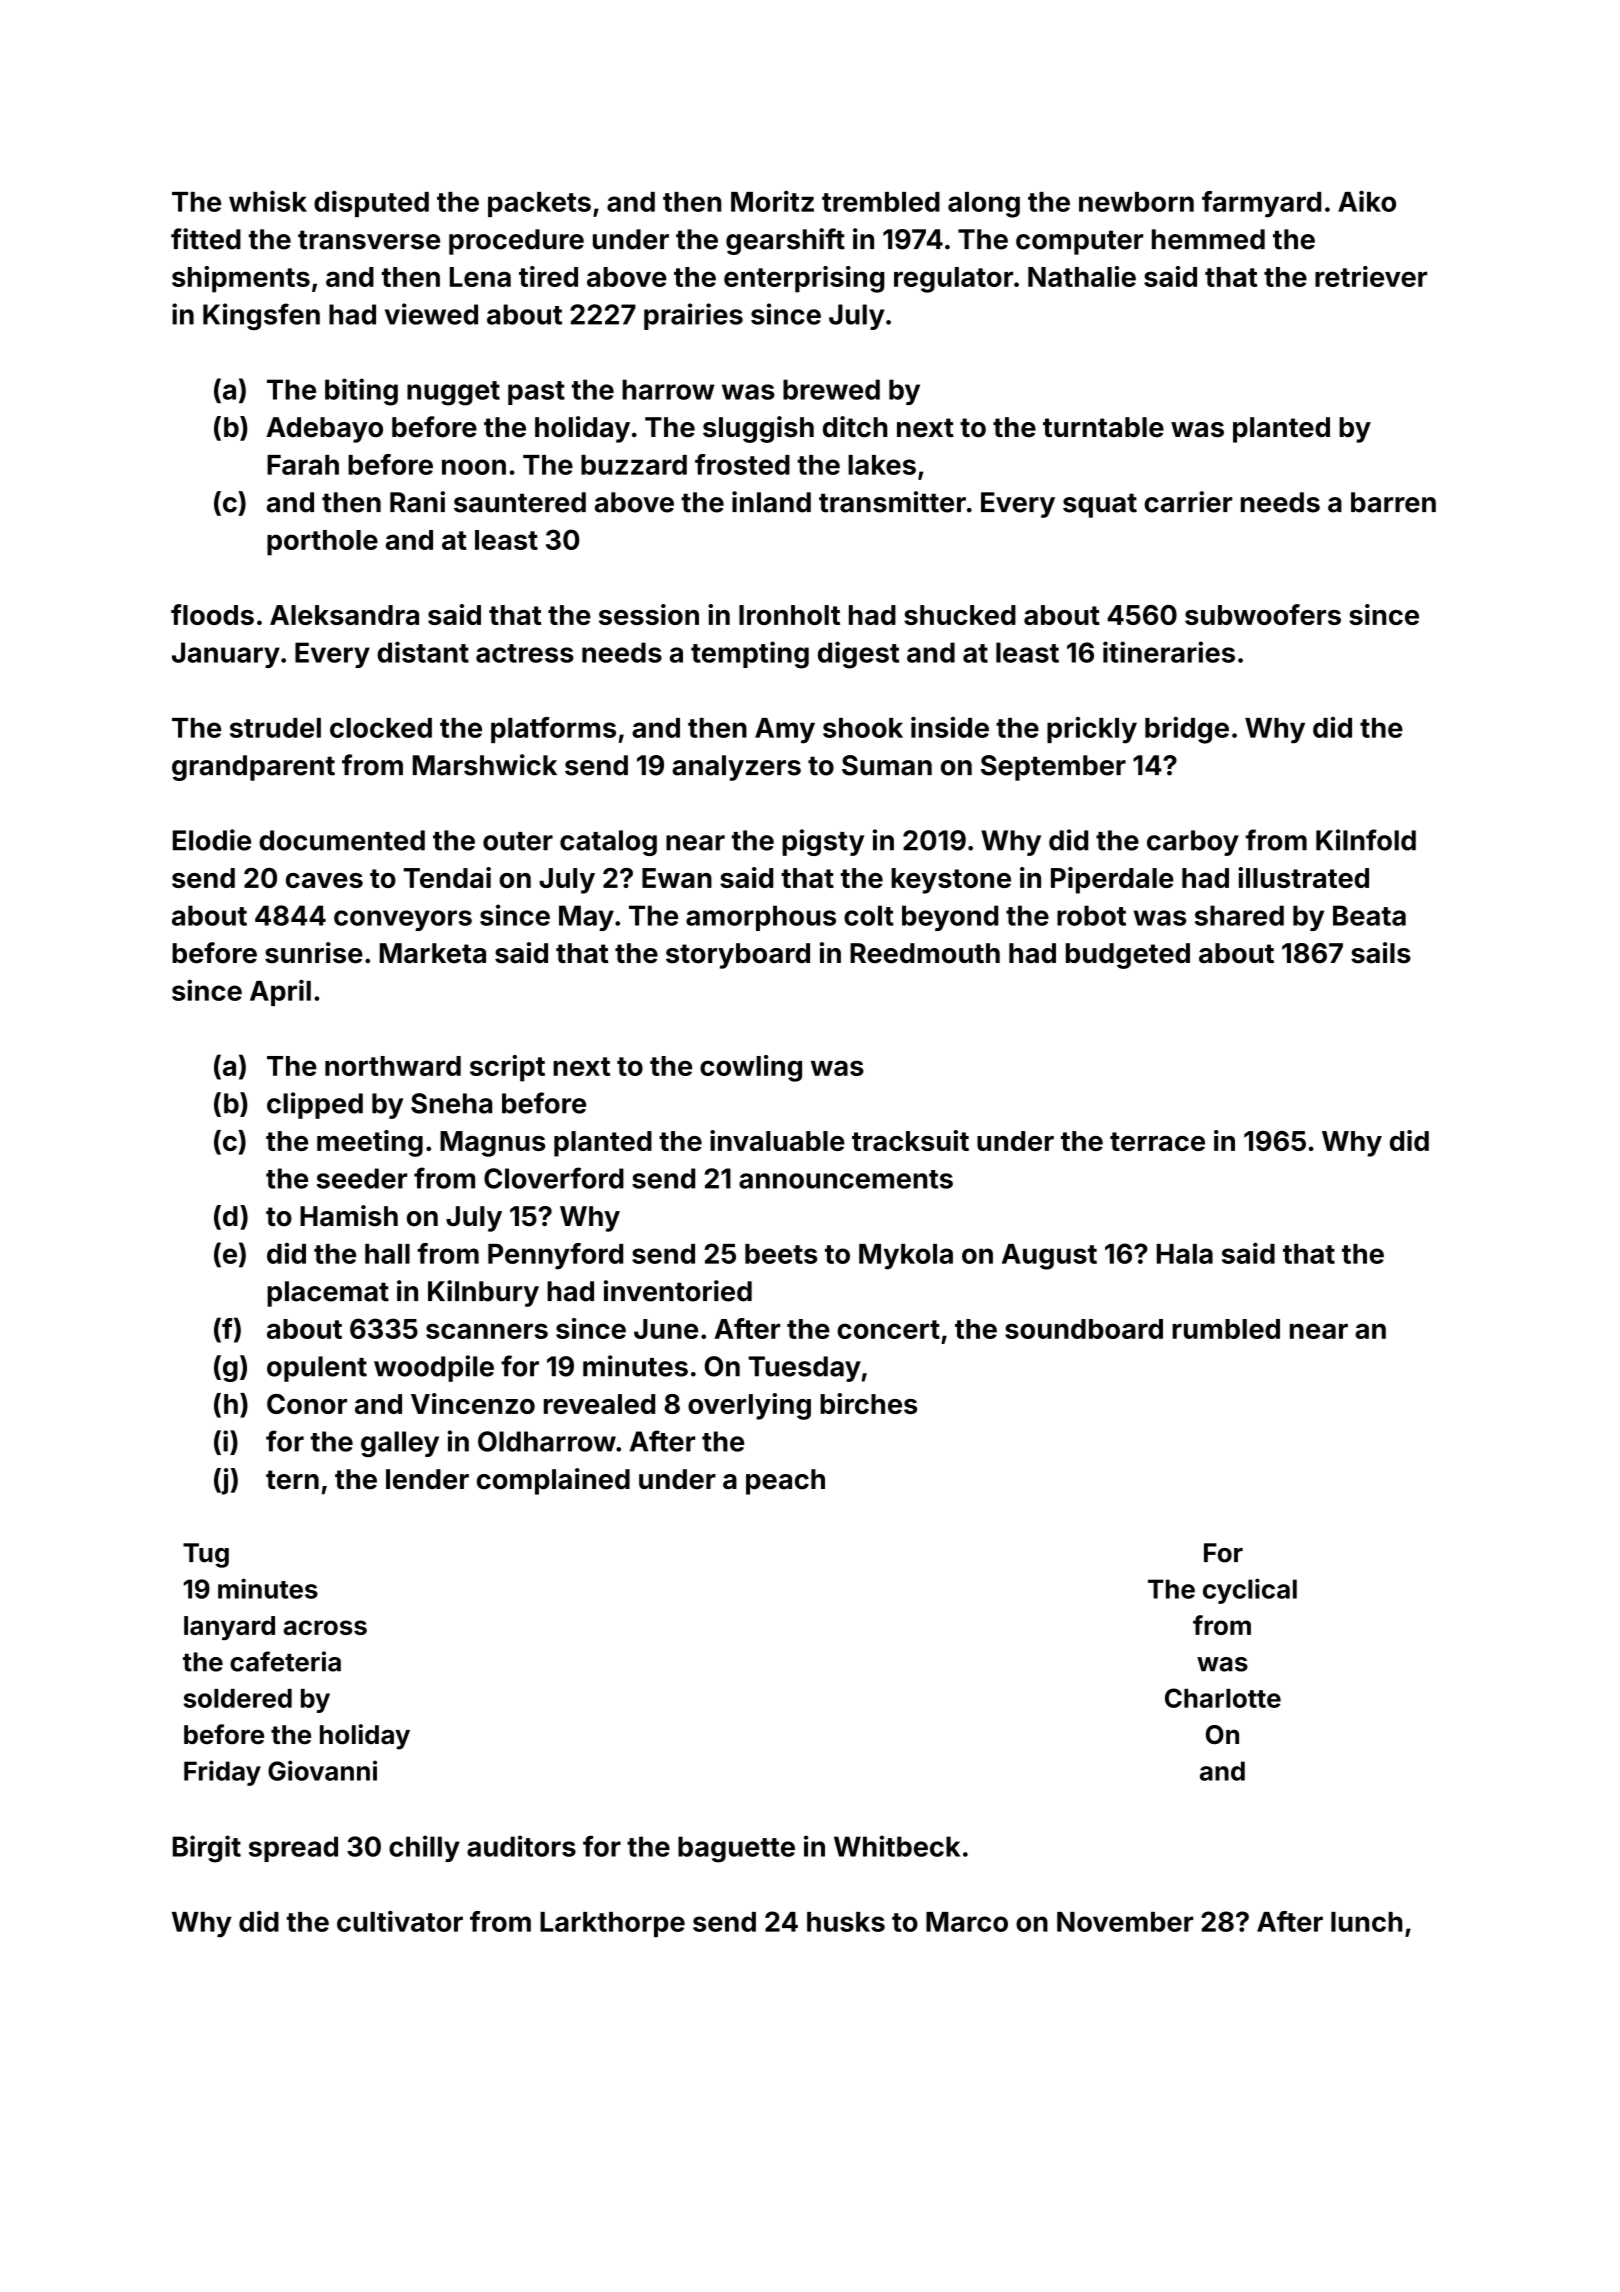 Image resolution: width=1620 pixels, height=2292 pixels. Describe the element at coordinates (1393, 502) in the image. I see `barren` at that location.
